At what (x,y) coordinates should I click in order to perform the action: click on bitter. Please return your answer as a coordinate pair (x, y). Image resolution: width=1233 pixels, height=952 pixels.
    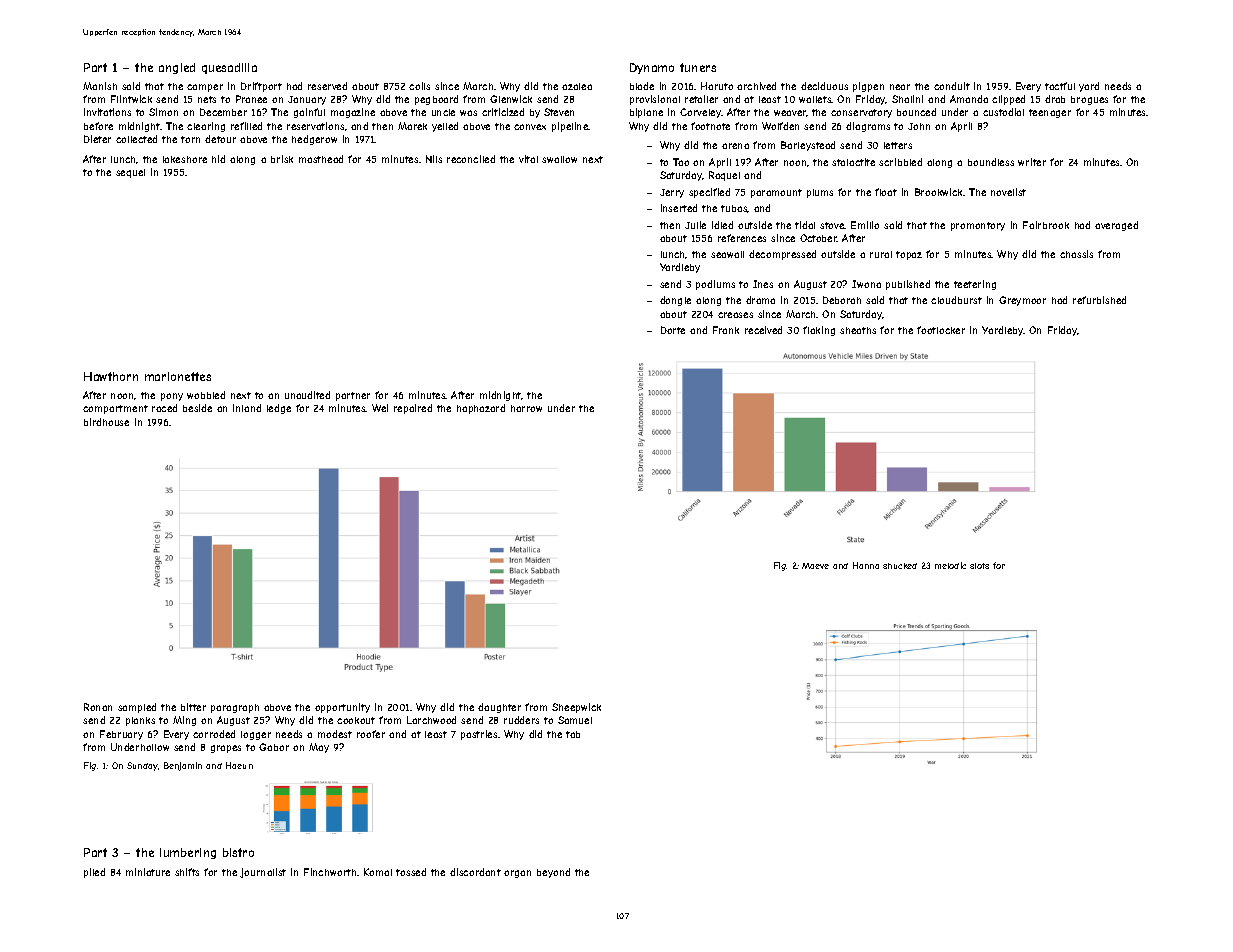
    Looking at the image, I should click on (193, 707).
